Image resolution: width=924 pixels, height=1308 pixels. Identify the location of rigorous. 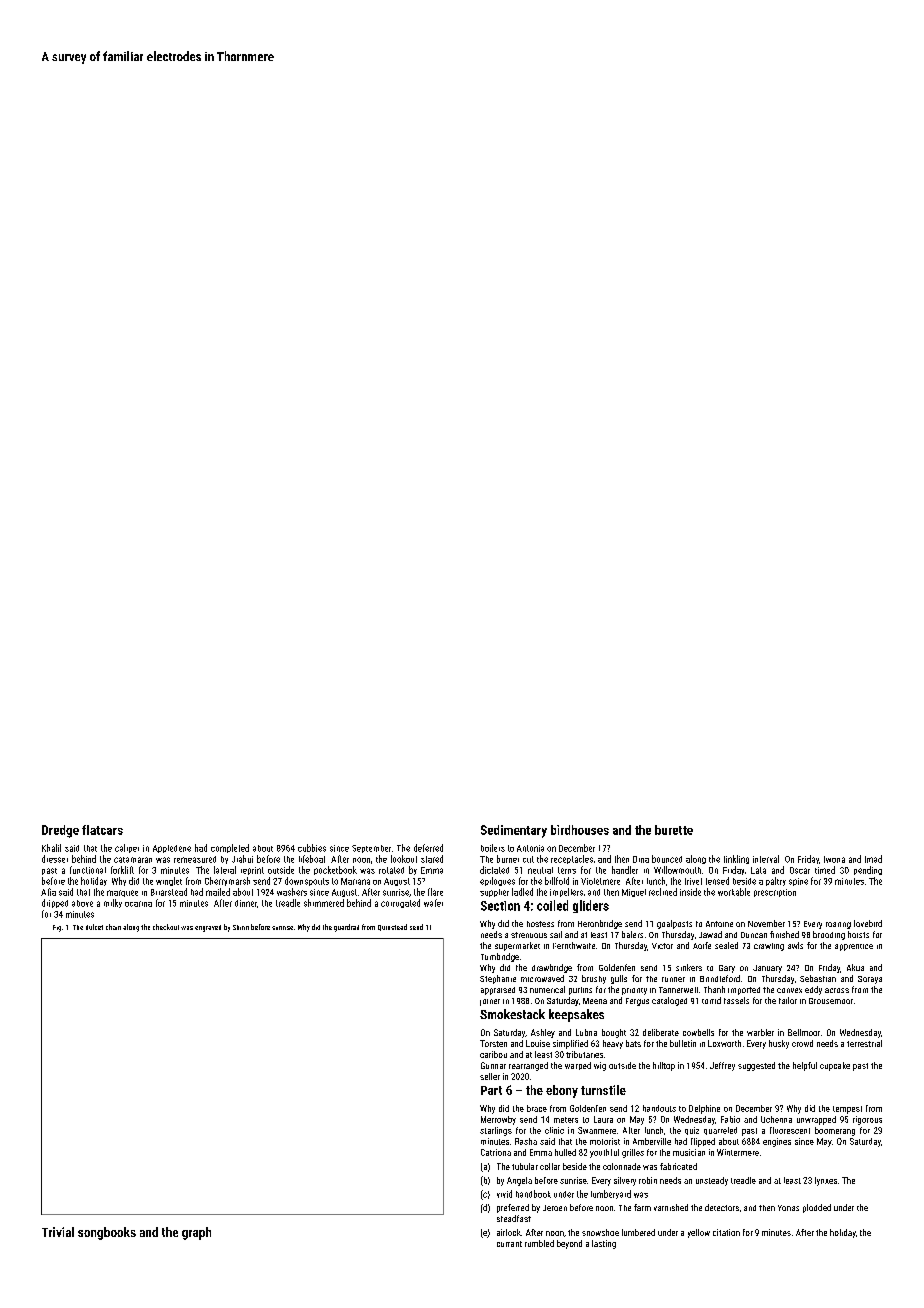
(867, 1120).
